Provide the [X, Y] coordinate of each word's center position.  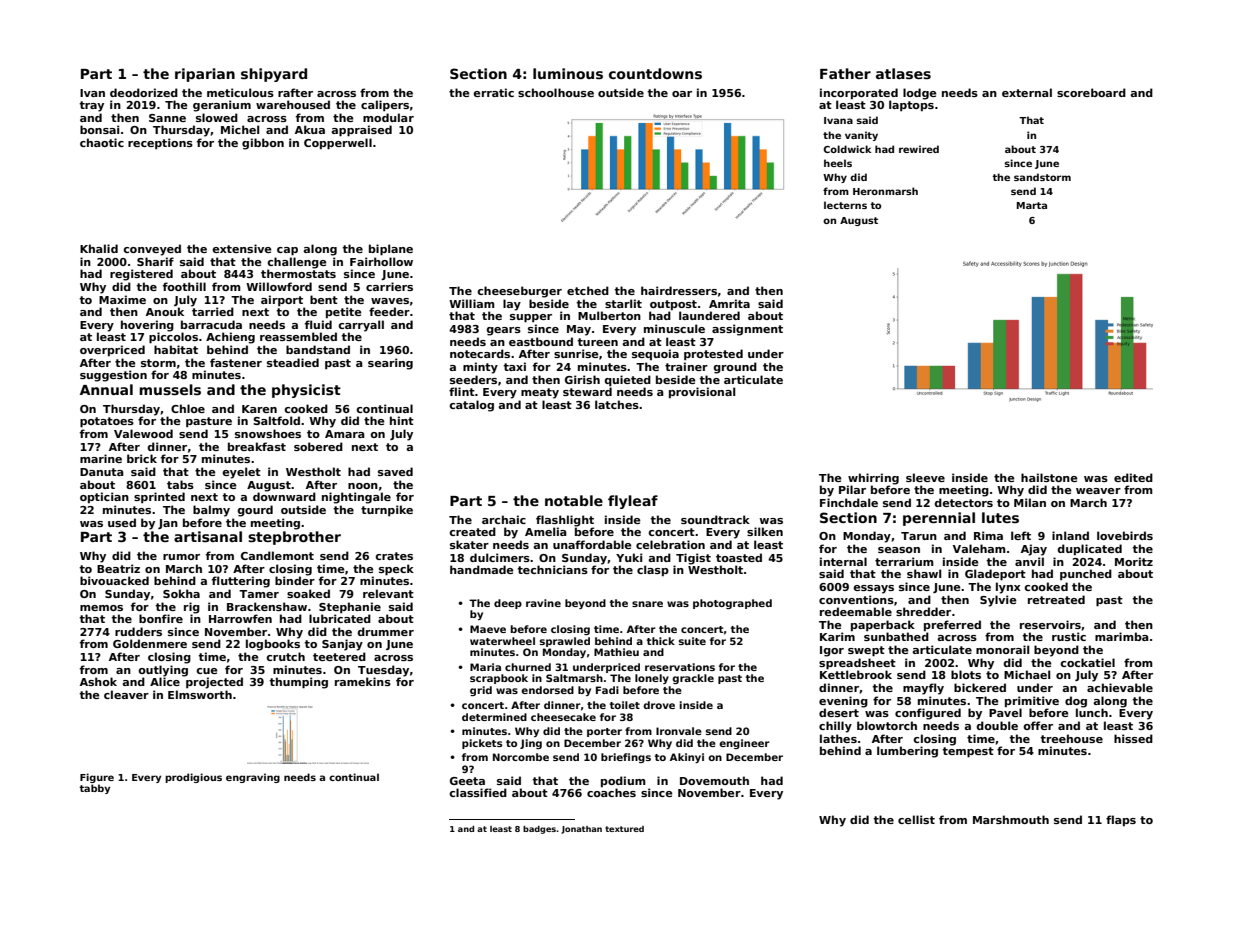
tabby [94, 789]
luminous [568, 73]
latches [617, 404]
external [1027, 92]
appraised [361, 130]
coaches [611, 792]
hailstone [1049, 477]
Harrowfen [240, 618]
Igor [832, 651]
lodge [920, 94]
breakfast [257, 446]
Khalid [99, 248]
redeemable [856, 611]
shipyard [274, 75]
